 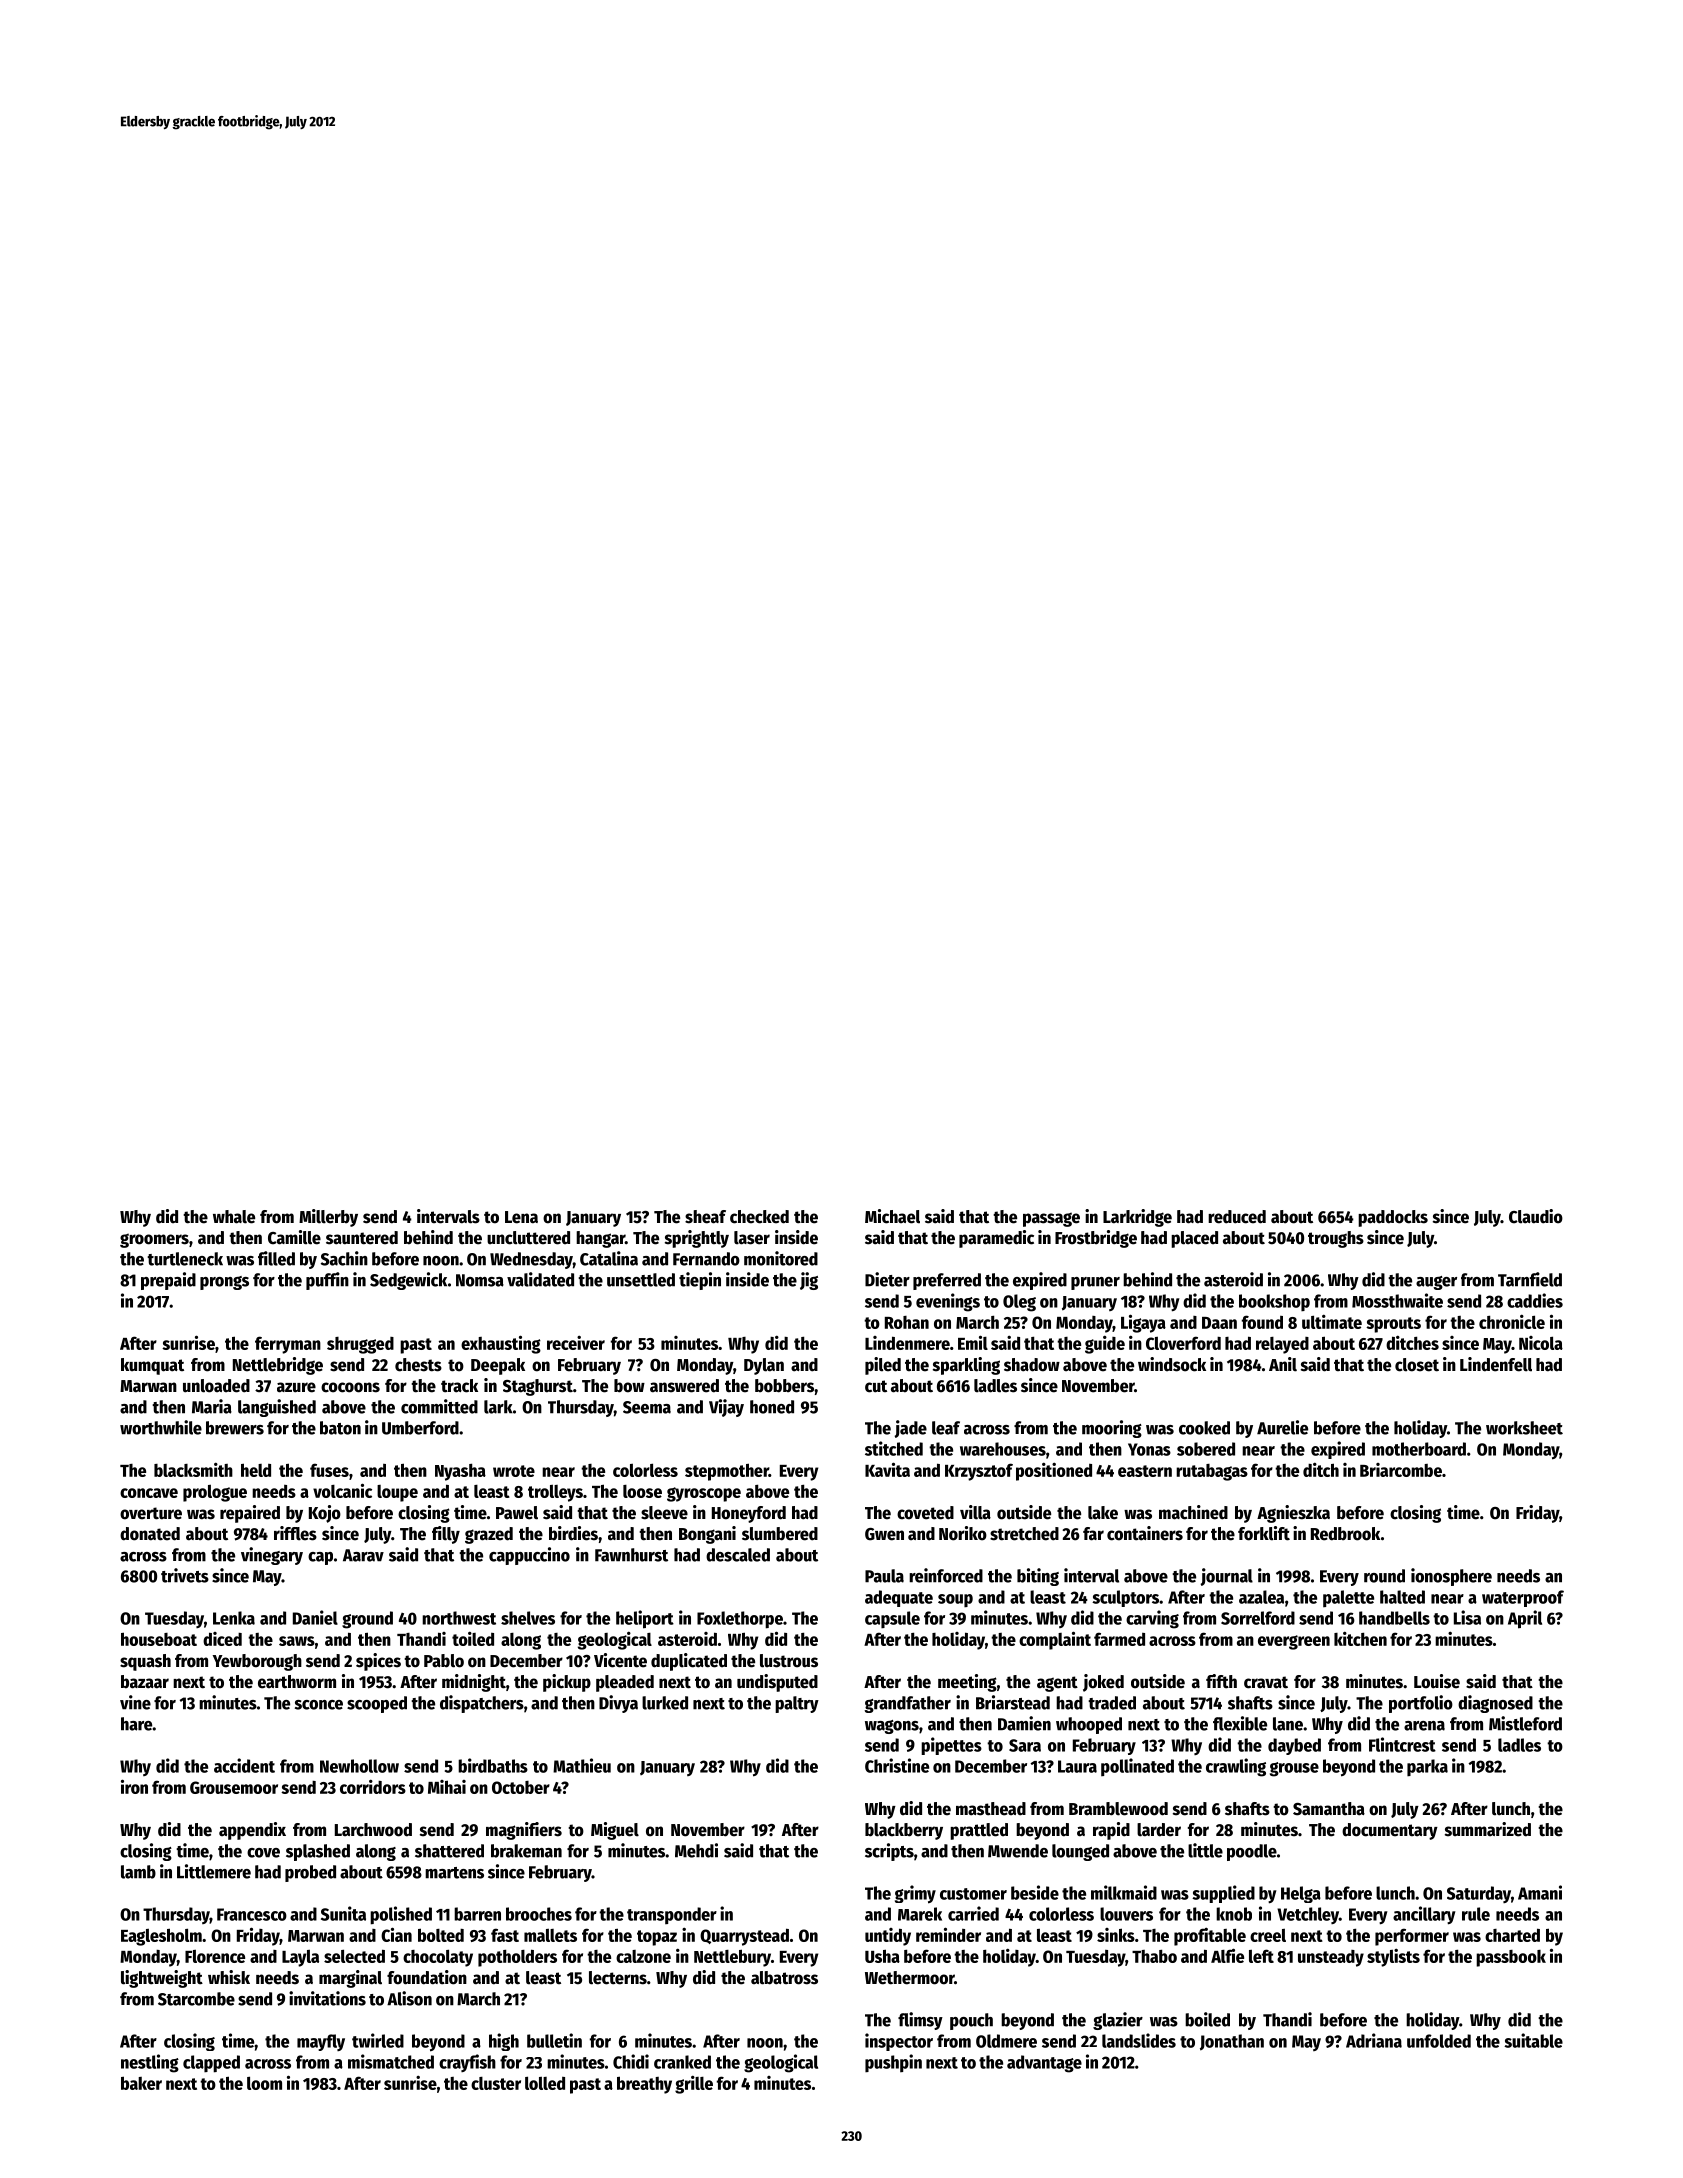 What do you see at coordinates (459, 1618) in the screenshot?
I see `northwest` at bounding box center [459, 1618].
